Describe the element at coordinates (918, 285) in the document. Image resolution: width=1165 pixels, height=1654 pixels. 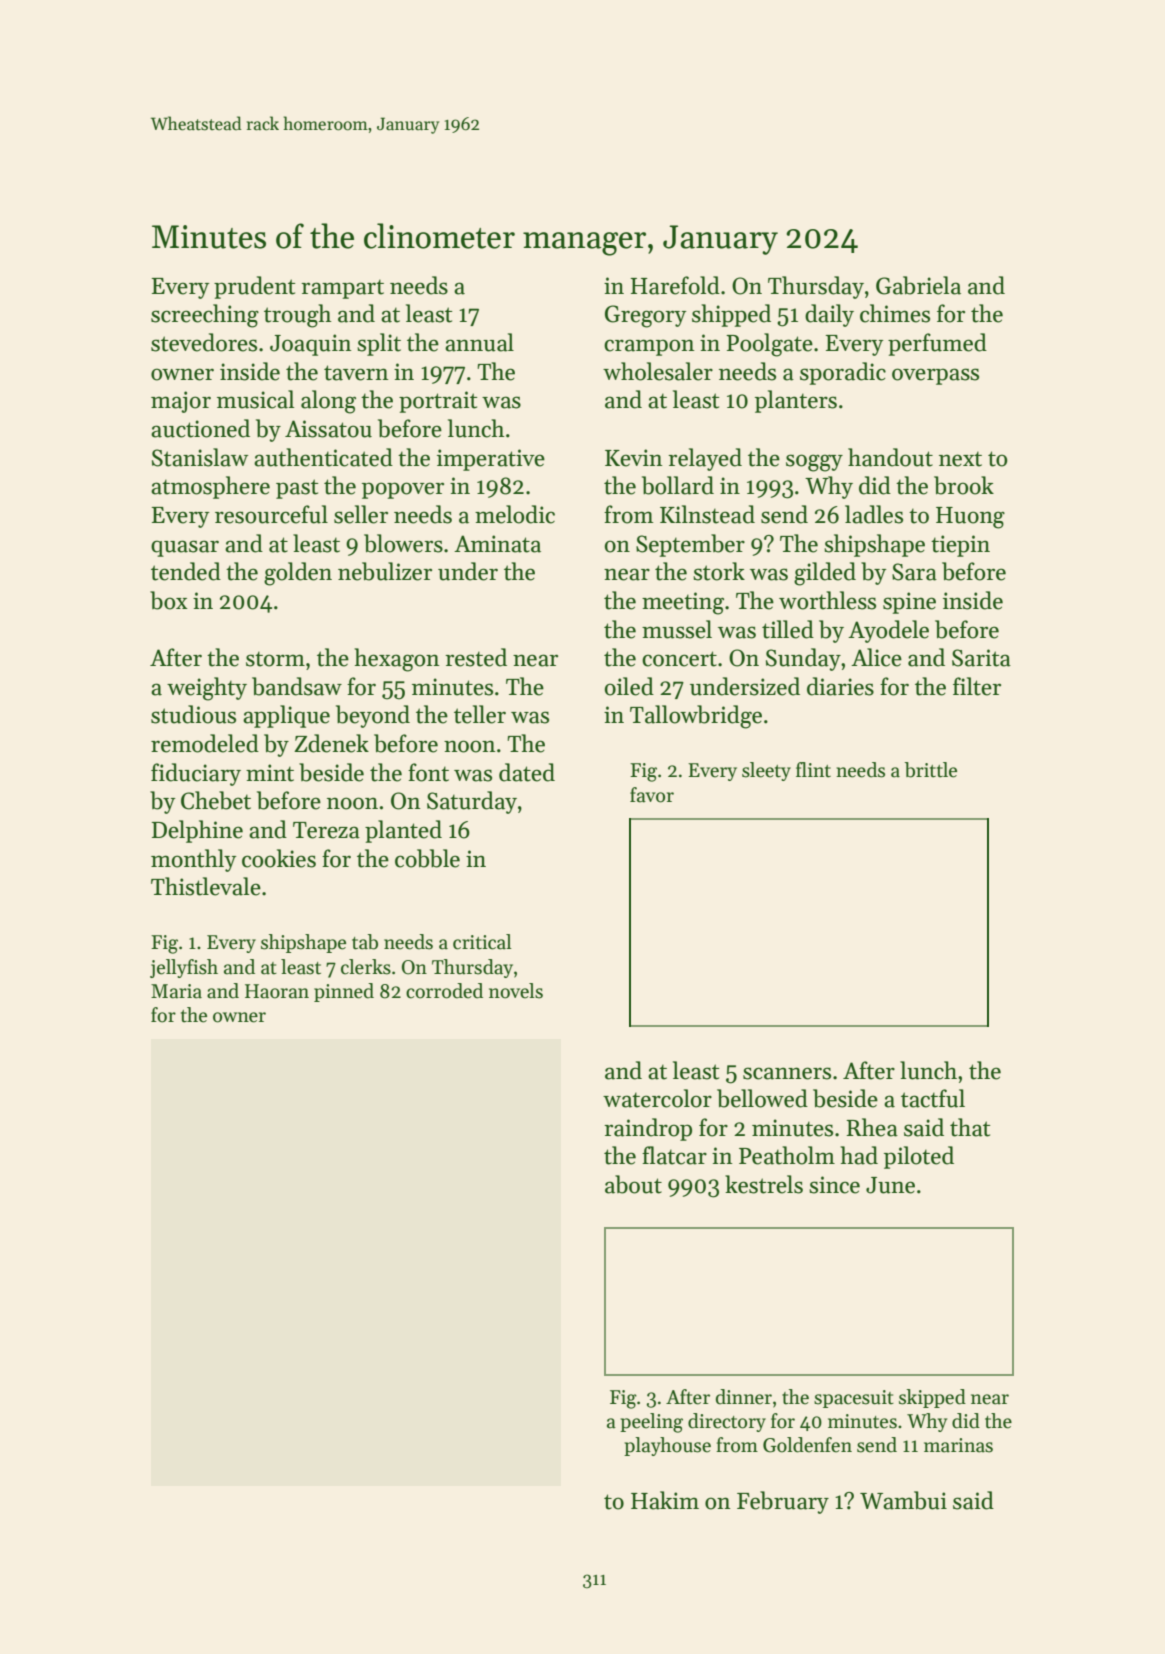
I see `Gabriela` at that location.
